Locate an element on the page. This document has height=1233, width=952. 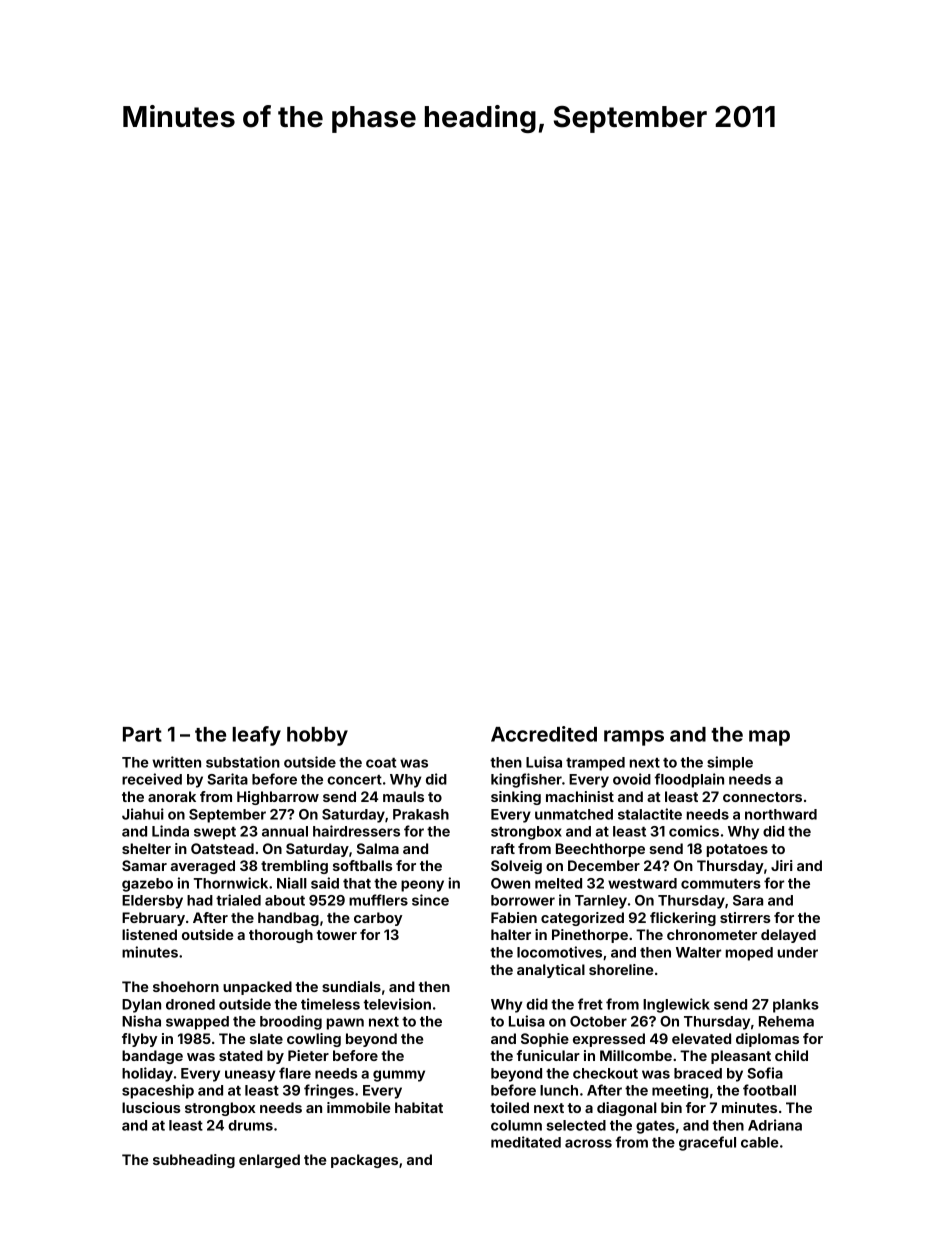
Walter is located at coordinates (698, 952).
